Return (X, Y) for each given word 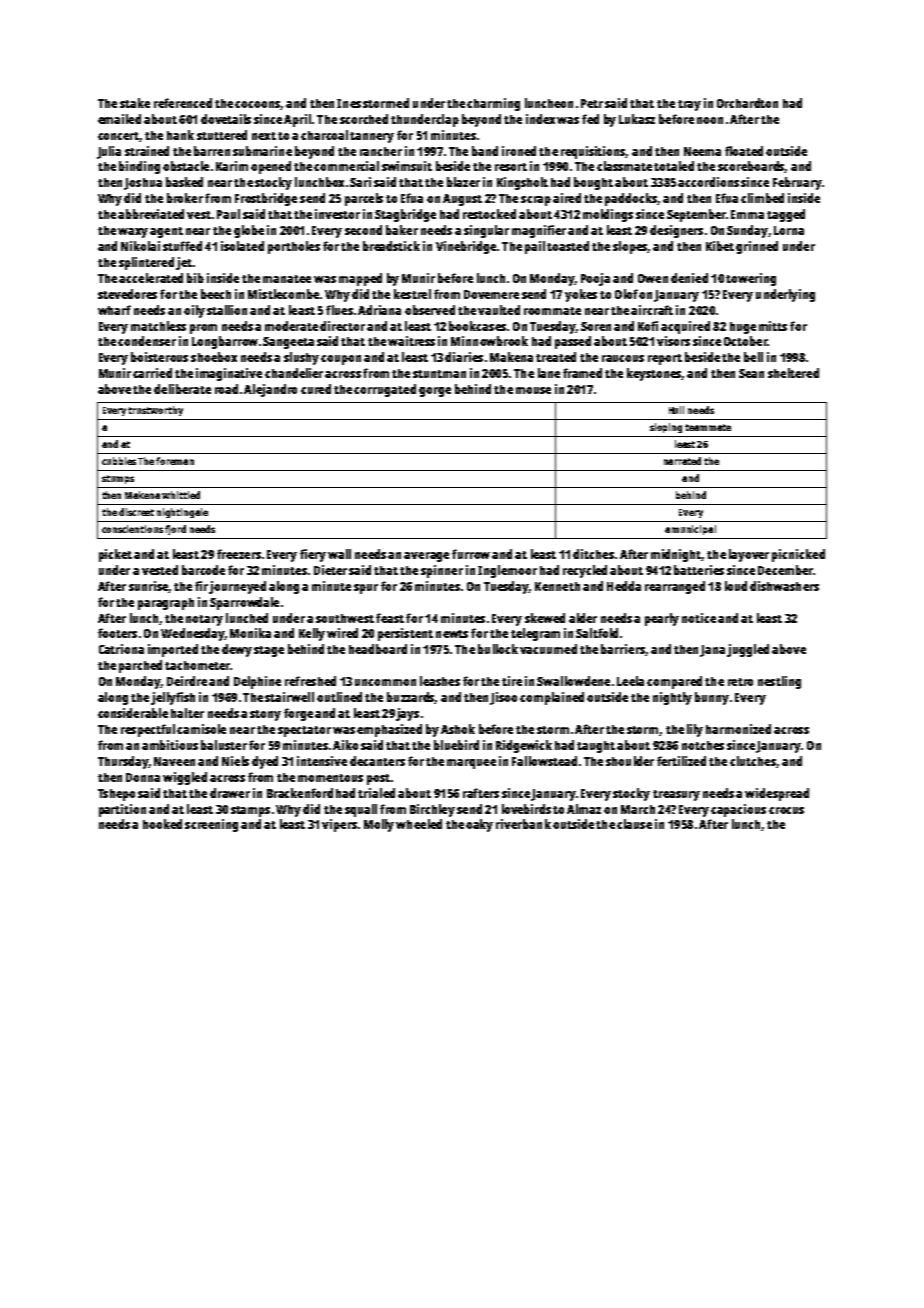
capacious (738, 810)
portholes (294, 247)
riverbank (523, 824)
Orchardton (747, 103)
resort (511, 167)
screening (211, 825)
